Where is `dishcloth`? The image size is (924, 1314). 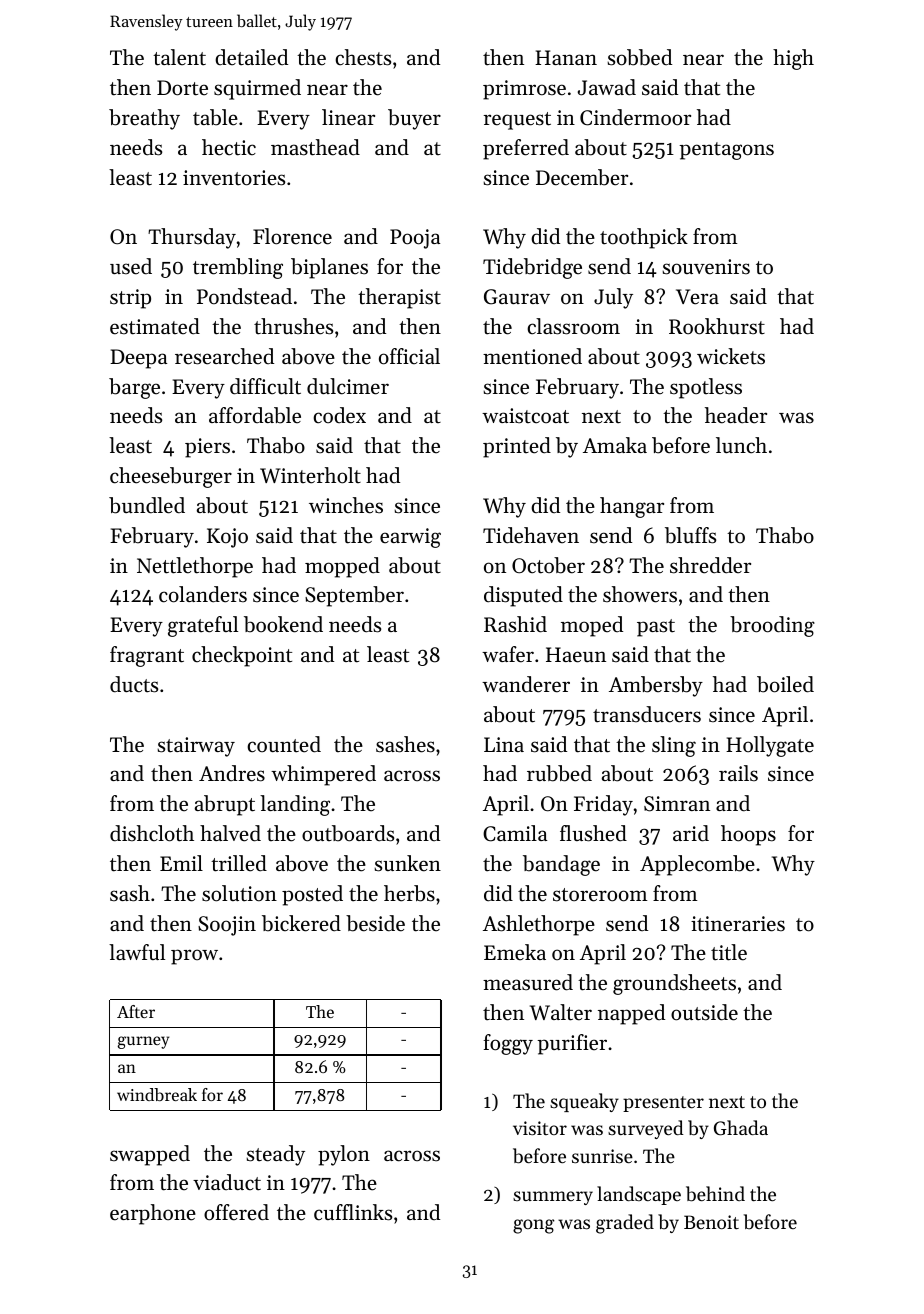
dishcloth is located at coordinates (152, 833).
